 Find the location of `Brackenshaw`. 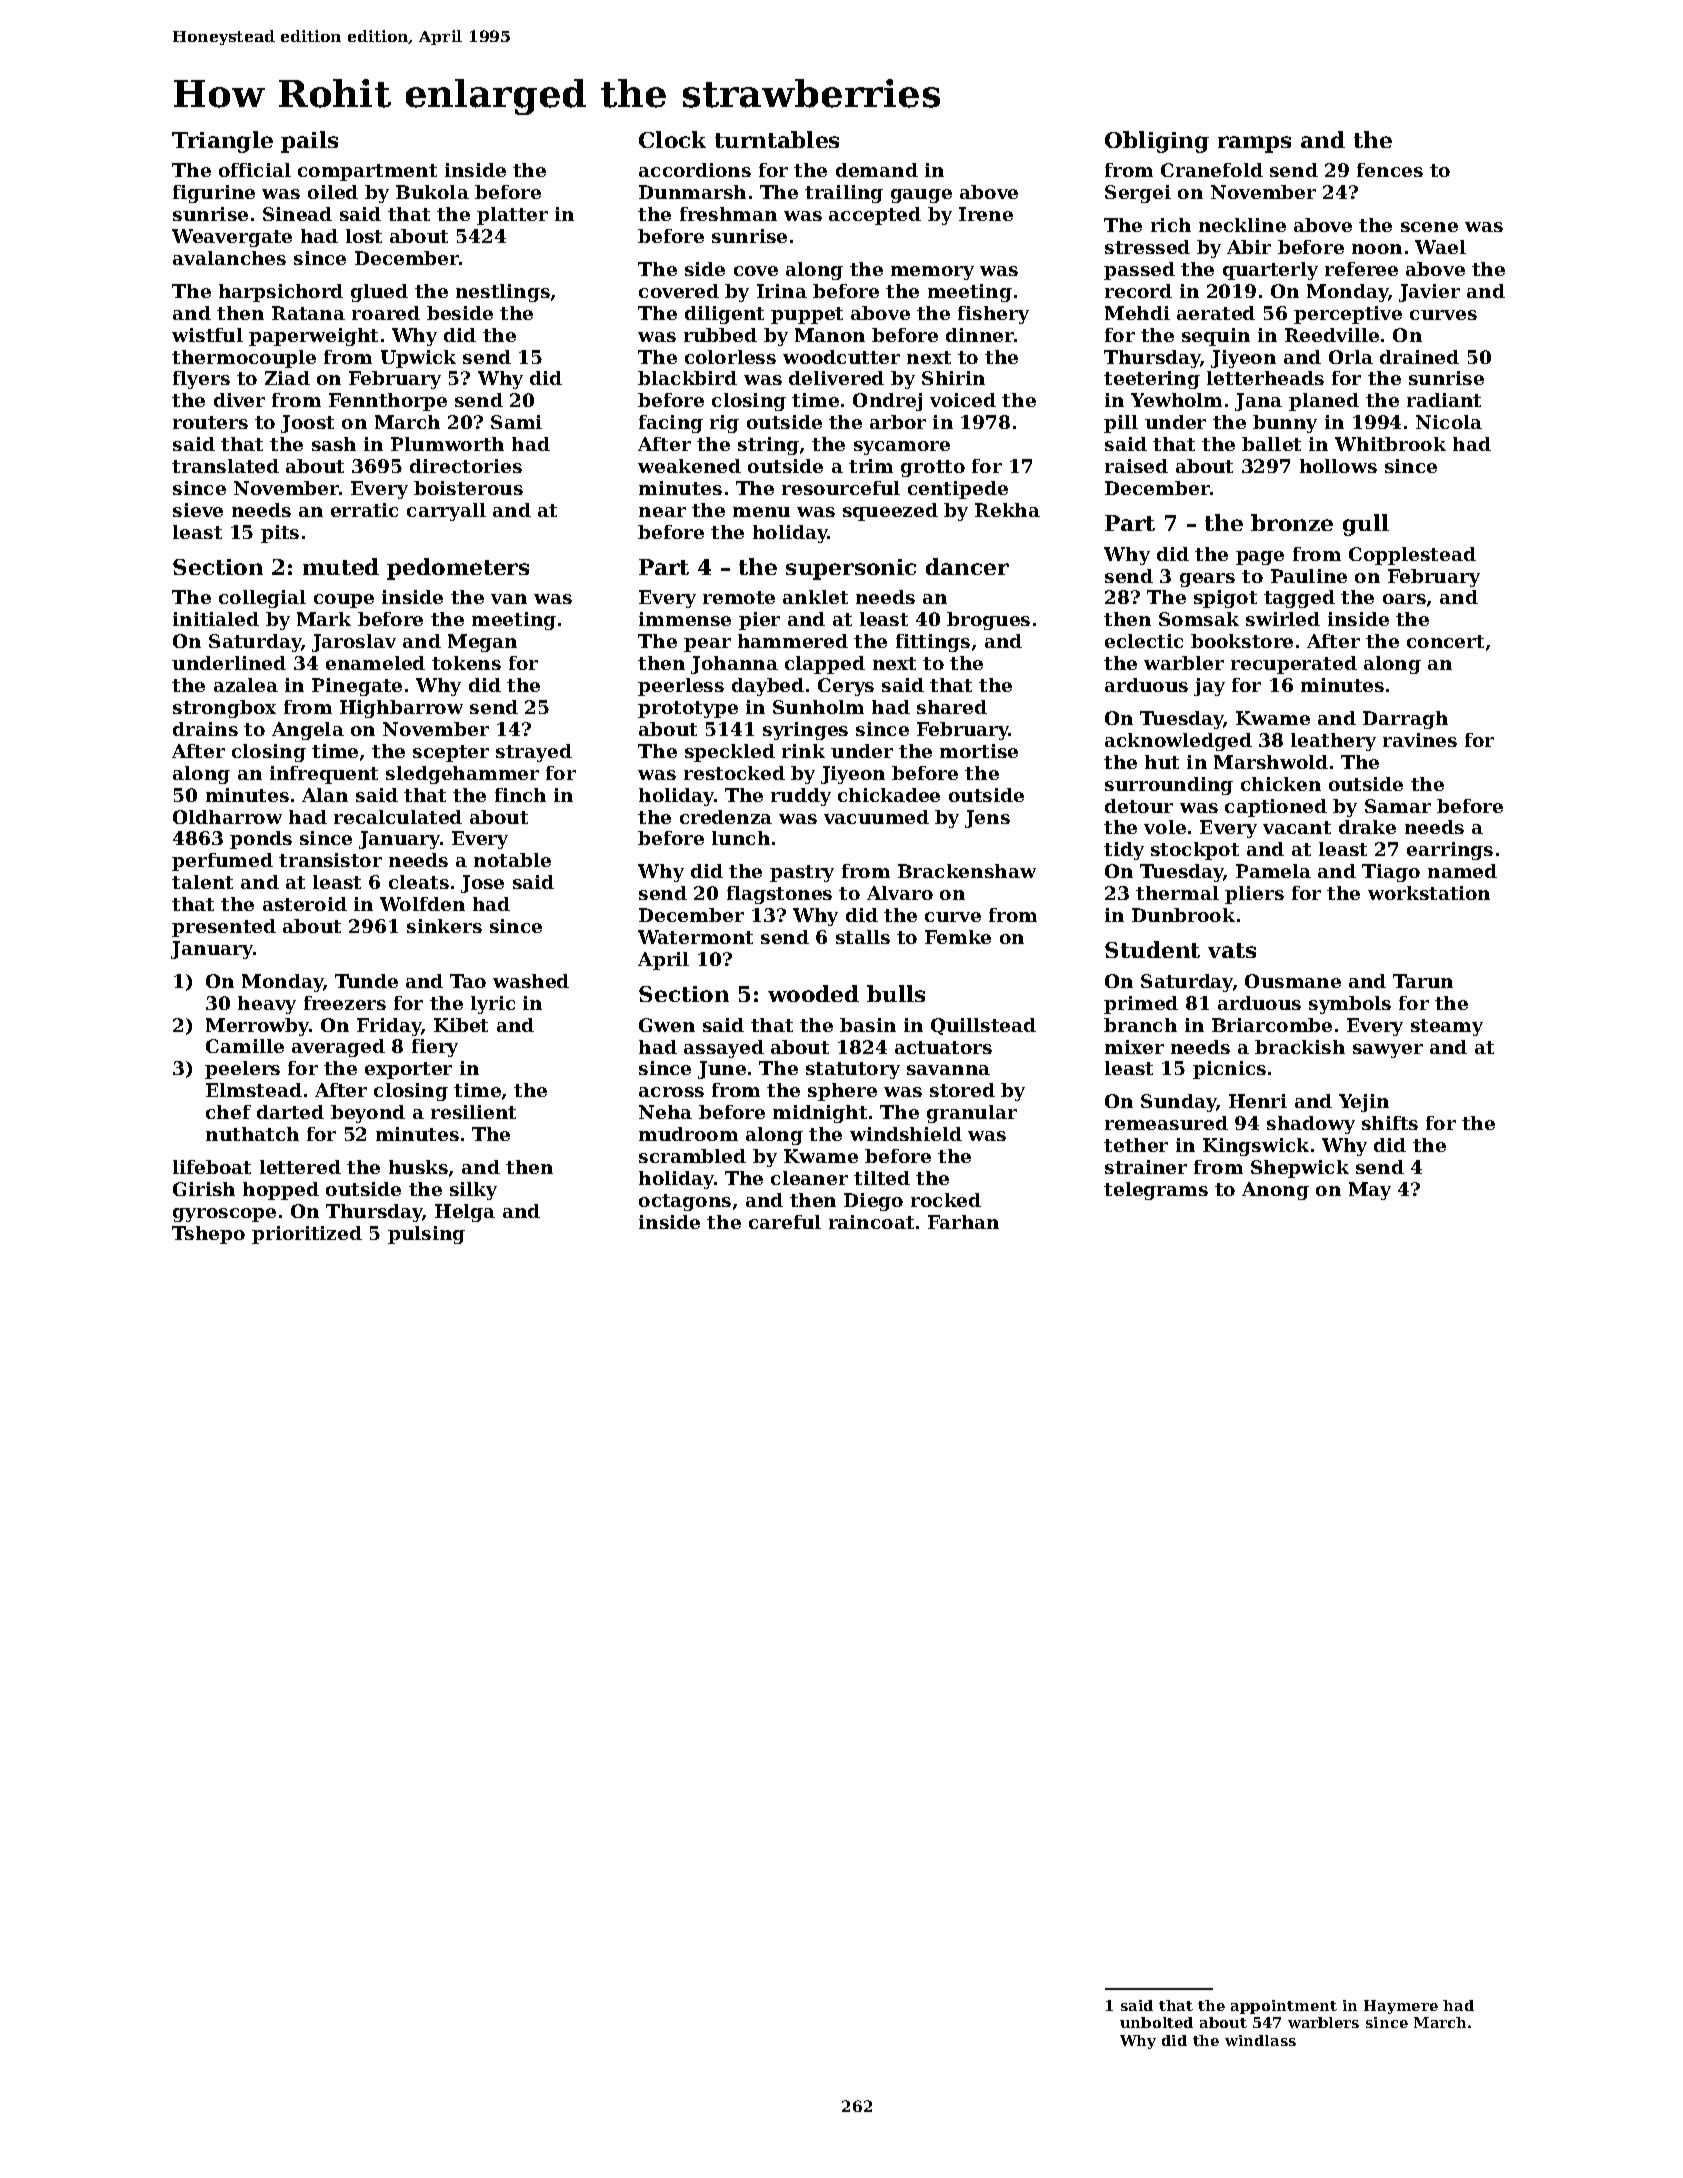

Brackenshaw is located at coordinates (967, 871).
